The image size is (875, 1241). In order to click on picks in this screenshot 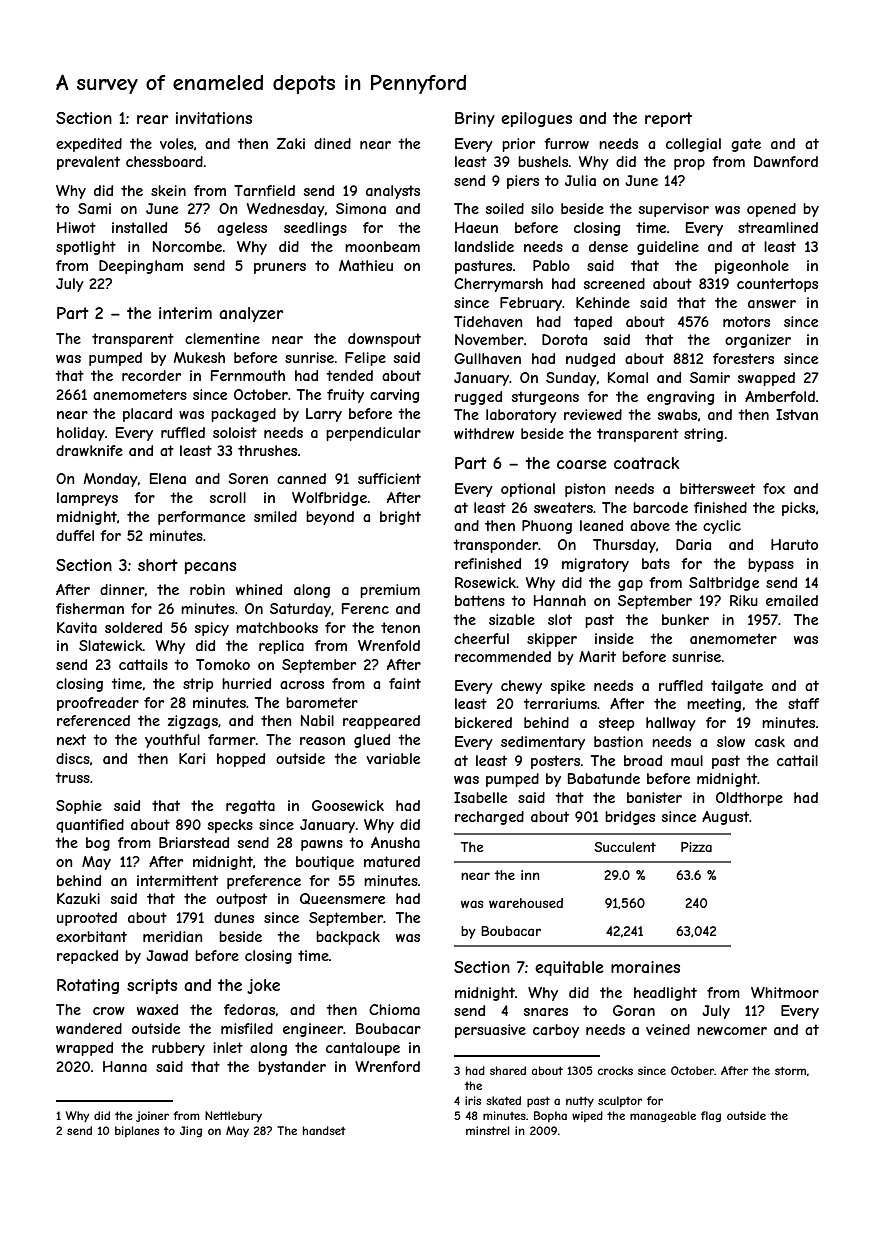, I will do `click(798, 509)`.
